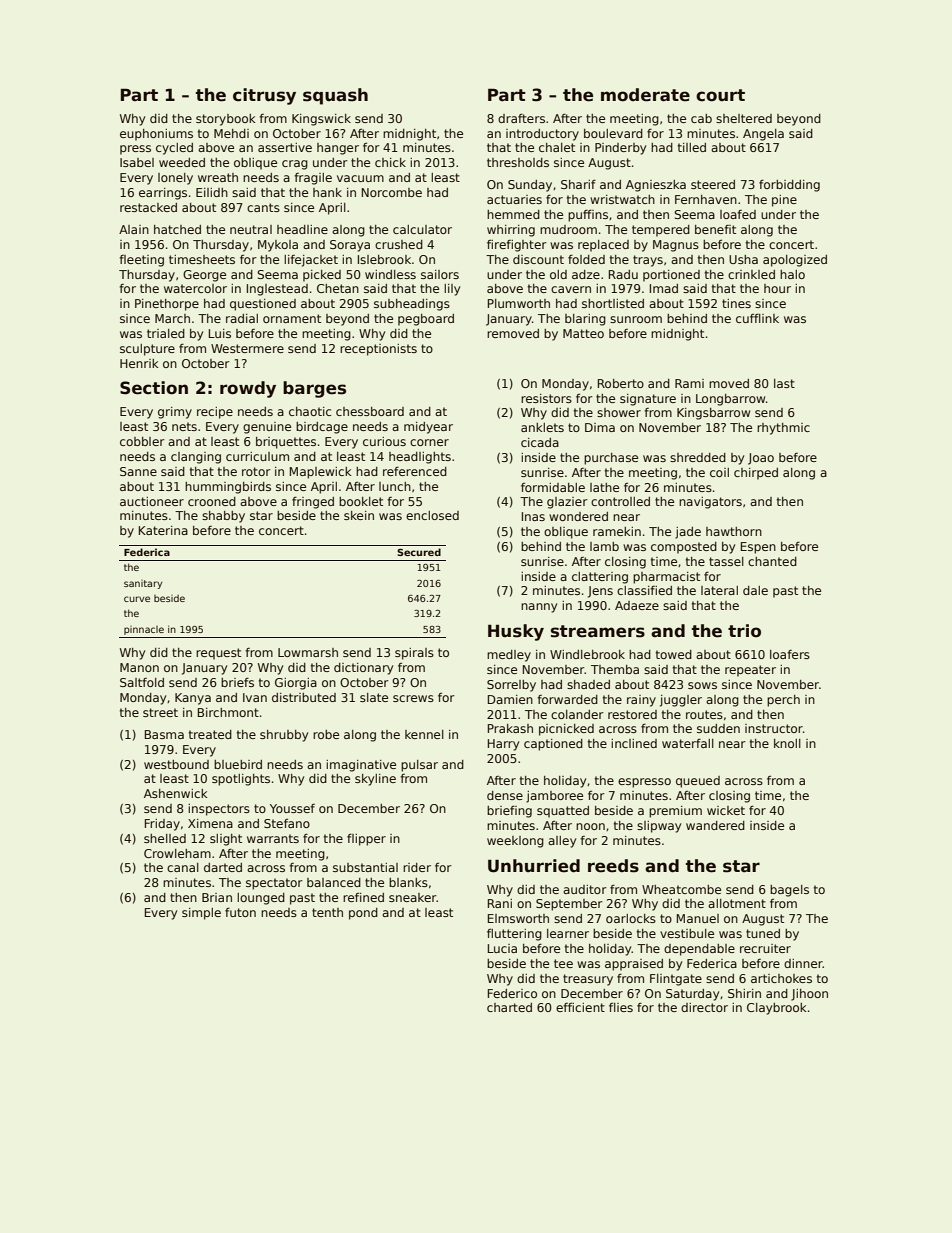 This screenshot has width=952, height=1233. Describe the element at coordinates (509, 656) in the screenshot. I see `medley` at that location.
